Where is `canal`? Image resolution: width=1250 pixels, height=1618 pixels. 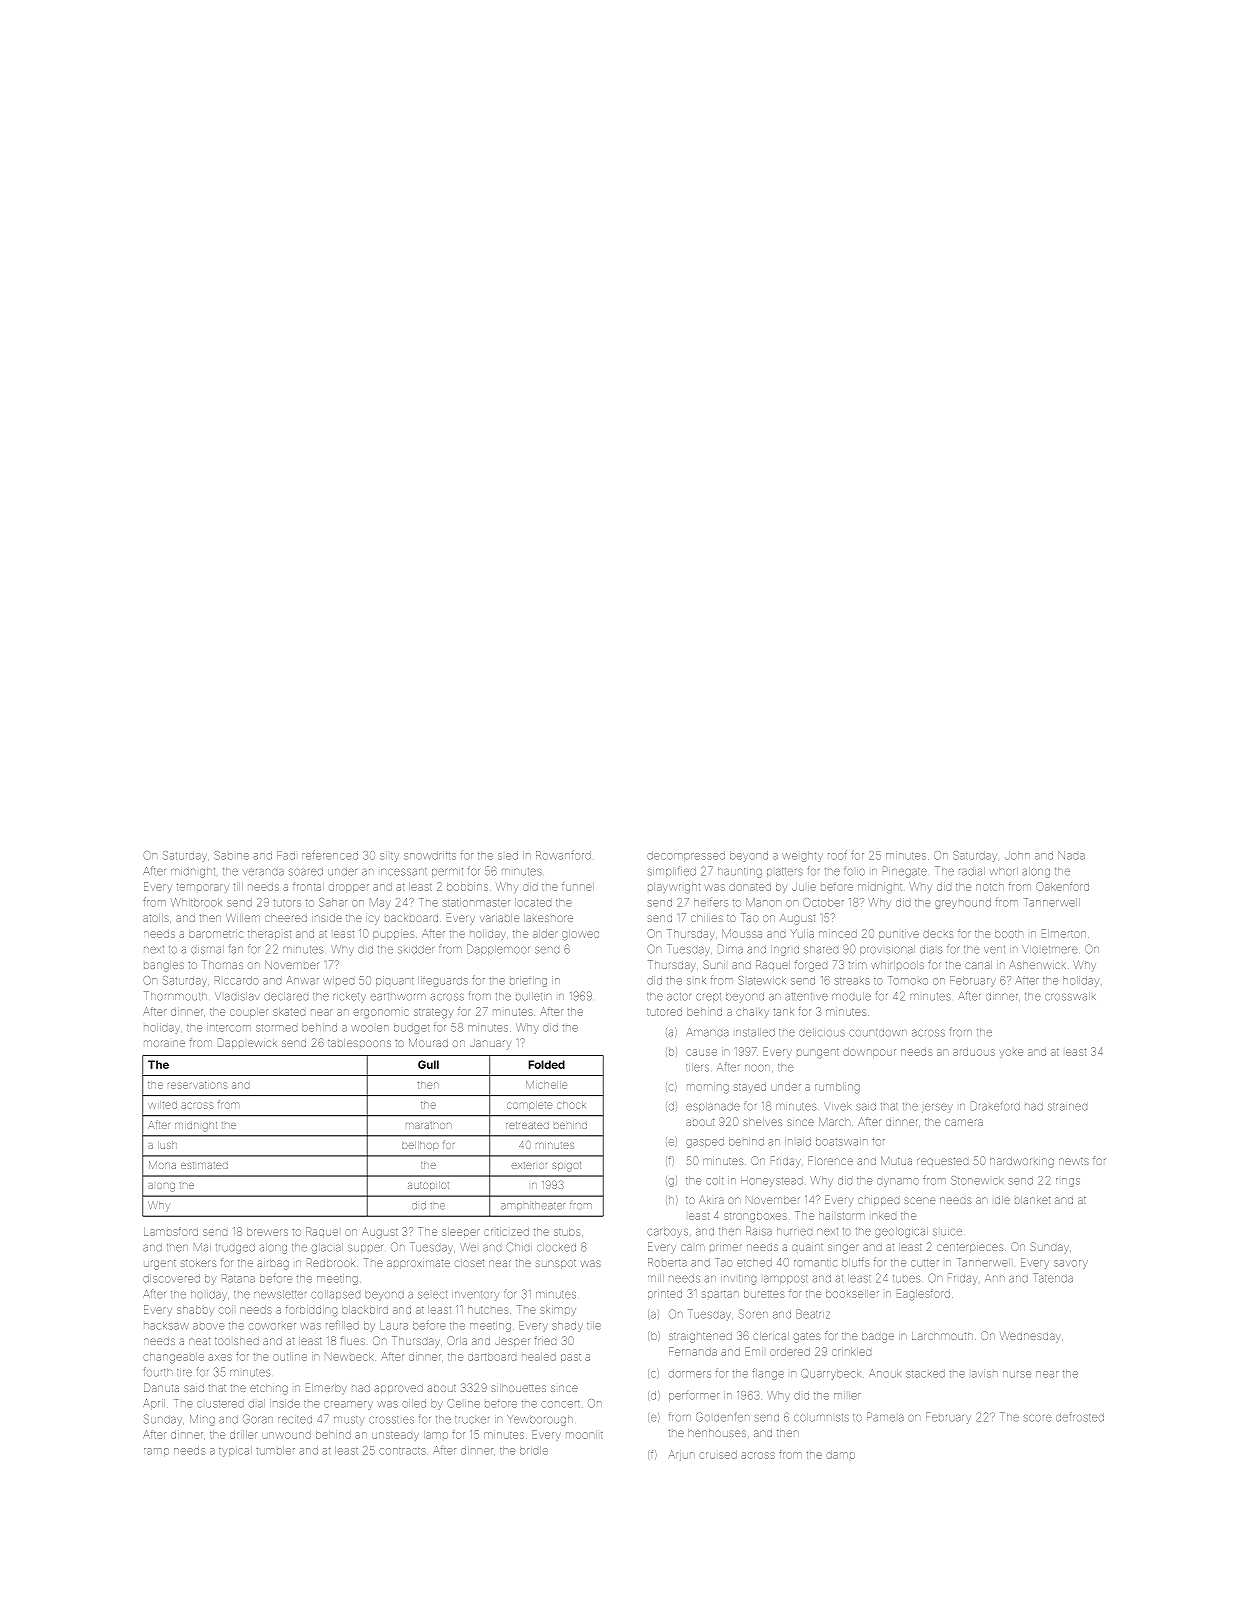 canal is located at coordinates (978, 965).
